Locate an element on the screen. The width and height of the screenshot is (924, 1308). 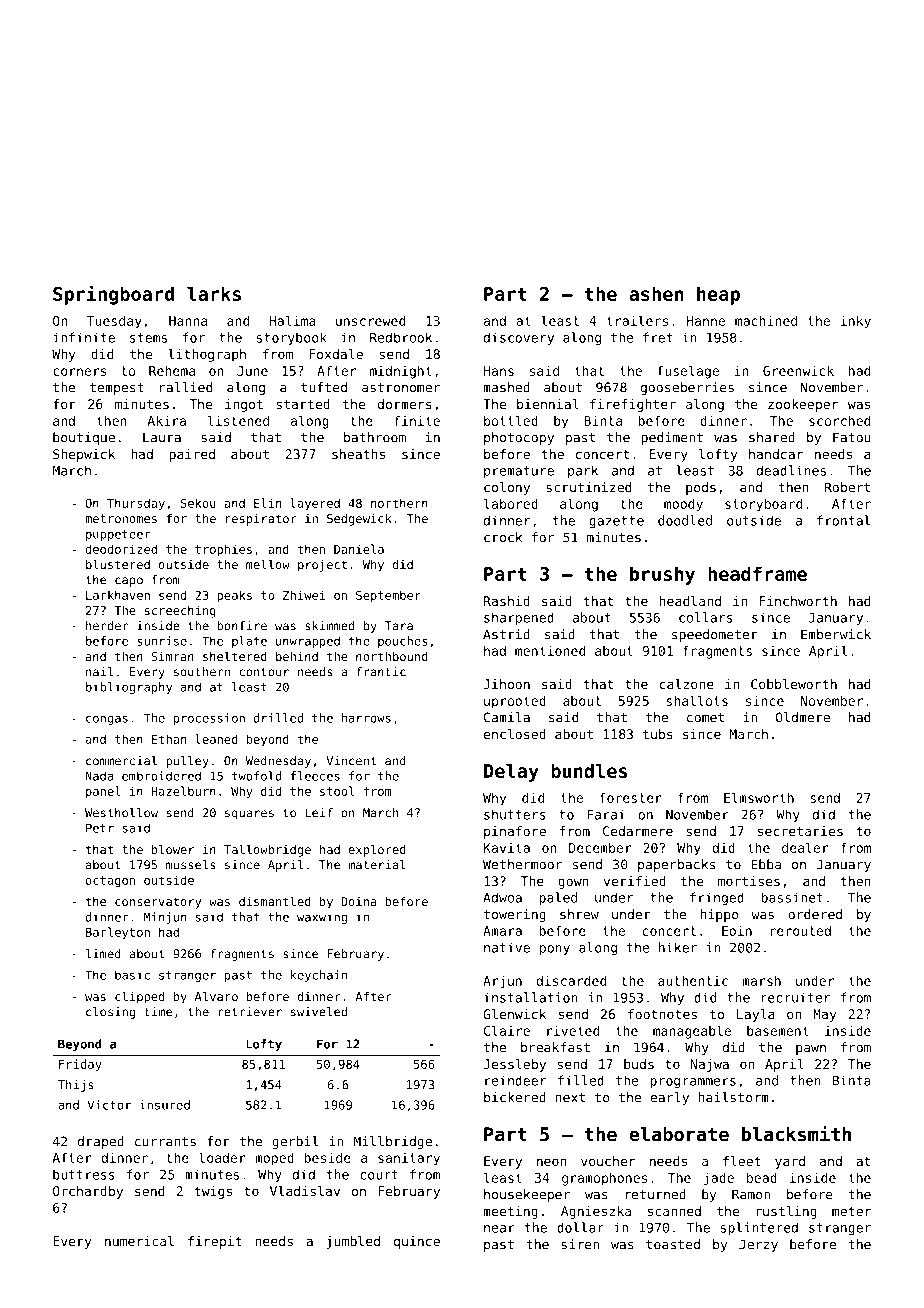
stool is located at coordinates (337, 791).
